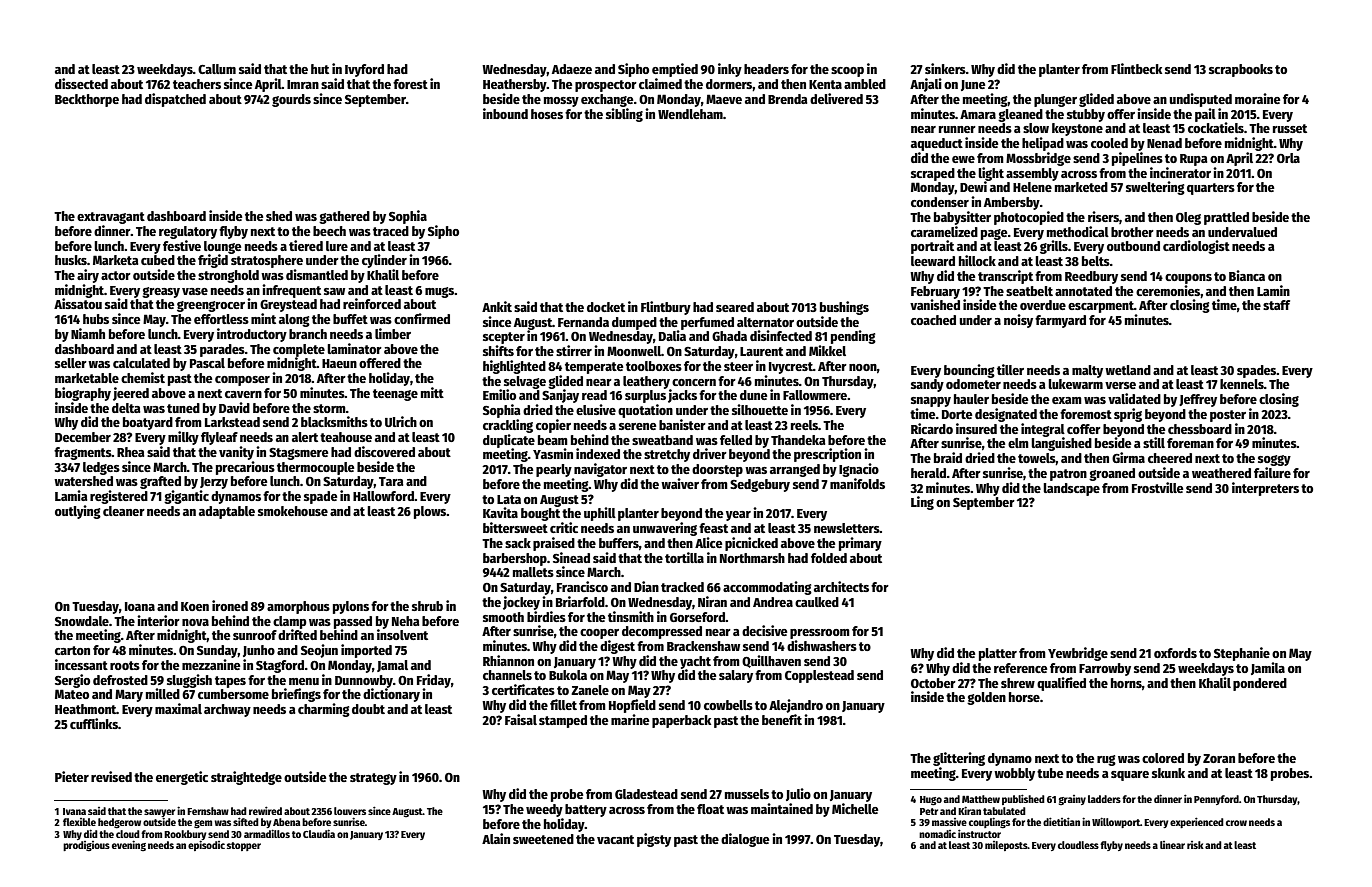  Describe the element at coordinates (690, 114) in the screenshot. I see `Wendleham` at that location.
